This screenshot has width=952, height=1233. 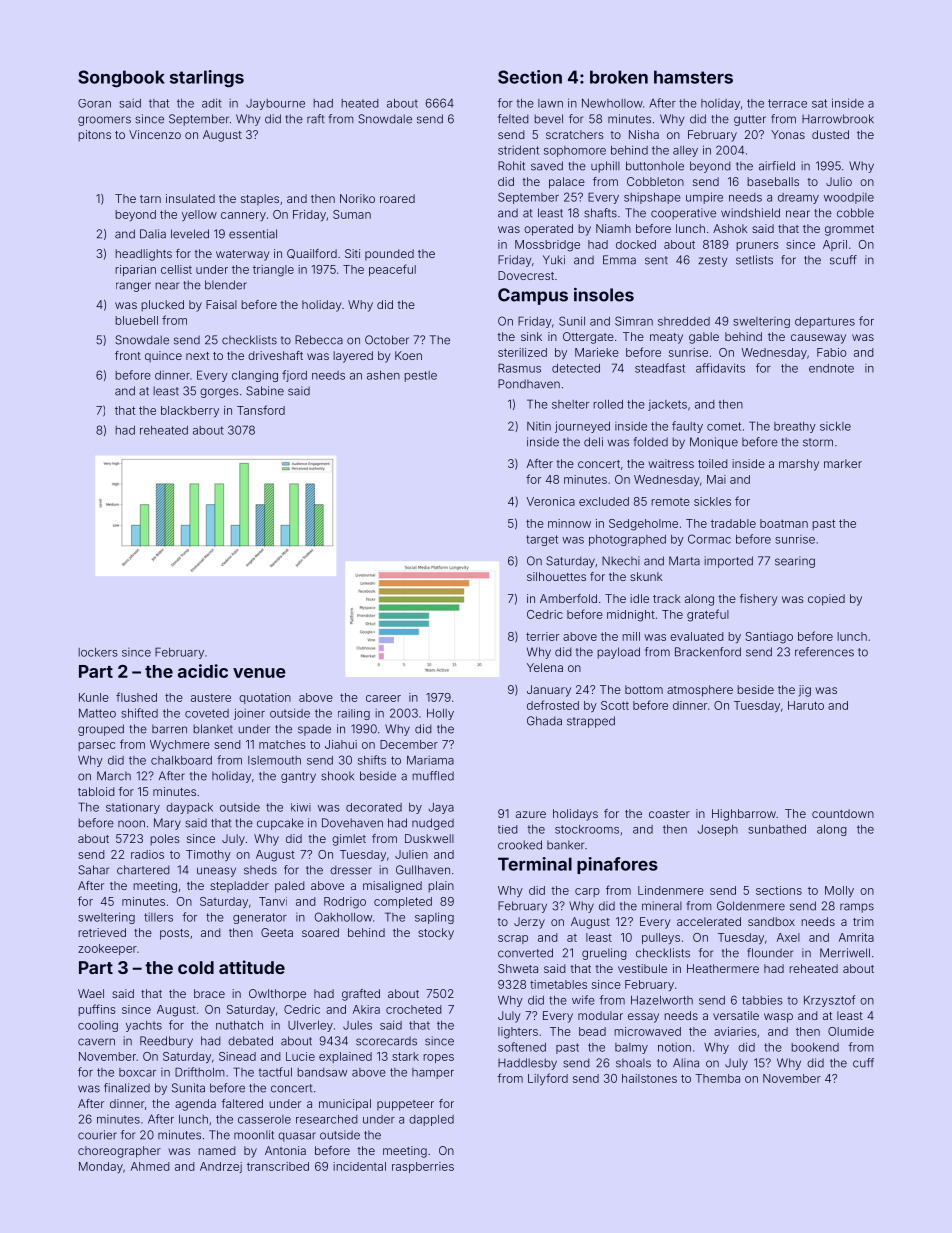 What do you see at coordinates (423, 870) in the screenshot?
I see `Gullhaven` at bounding box center [423, 870].
